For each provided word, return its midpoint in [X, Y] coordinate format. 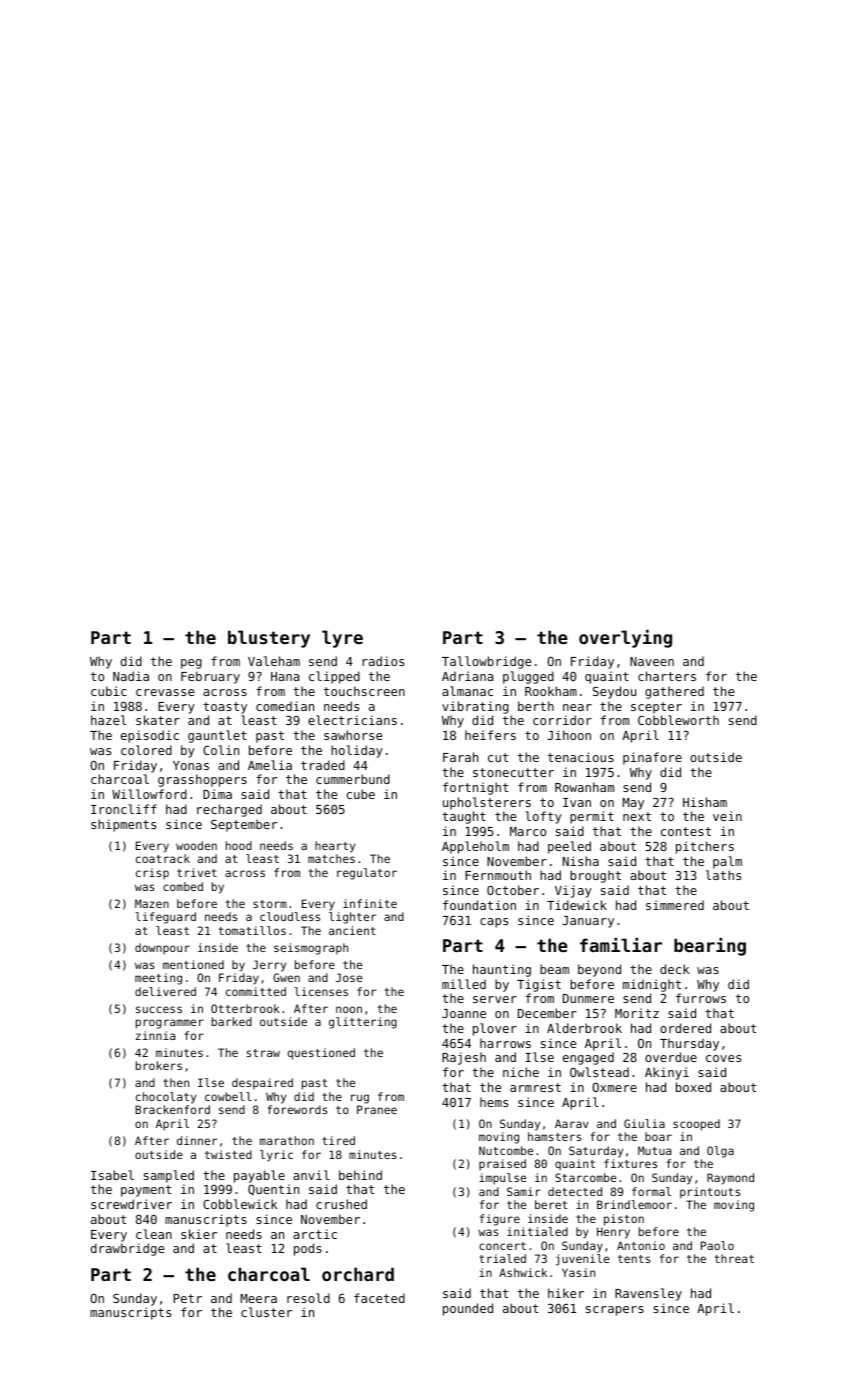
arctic [315, 1234]
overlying [625, 639]
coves [723, 1058]
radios [383, 661]
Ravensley [648, 1294]
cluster [266, 1312]
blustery [269, 639]
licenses [321, 991]
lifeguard [165, 918]
